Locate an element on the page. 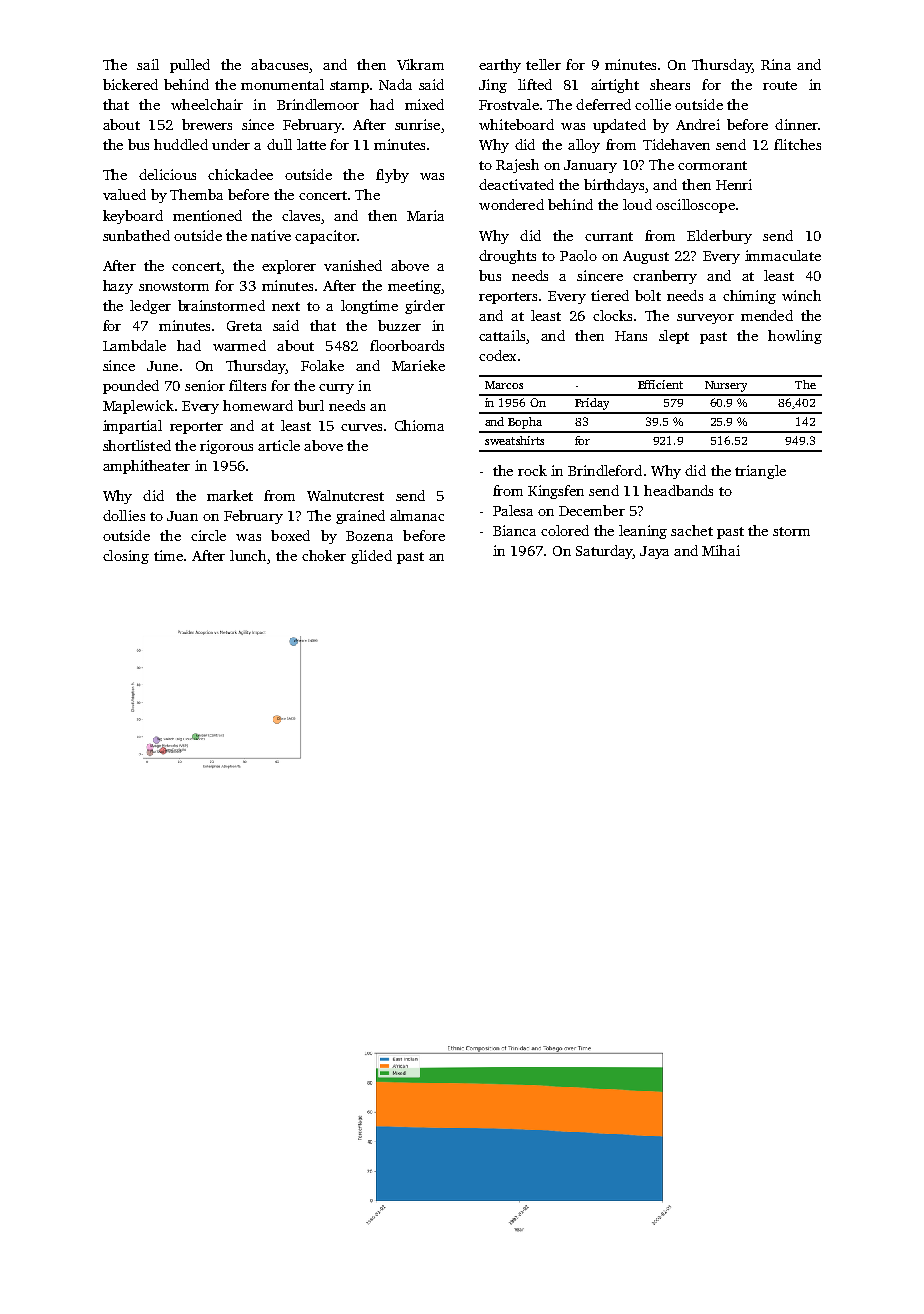  amphitheater is located at coordinates (146, 467).
